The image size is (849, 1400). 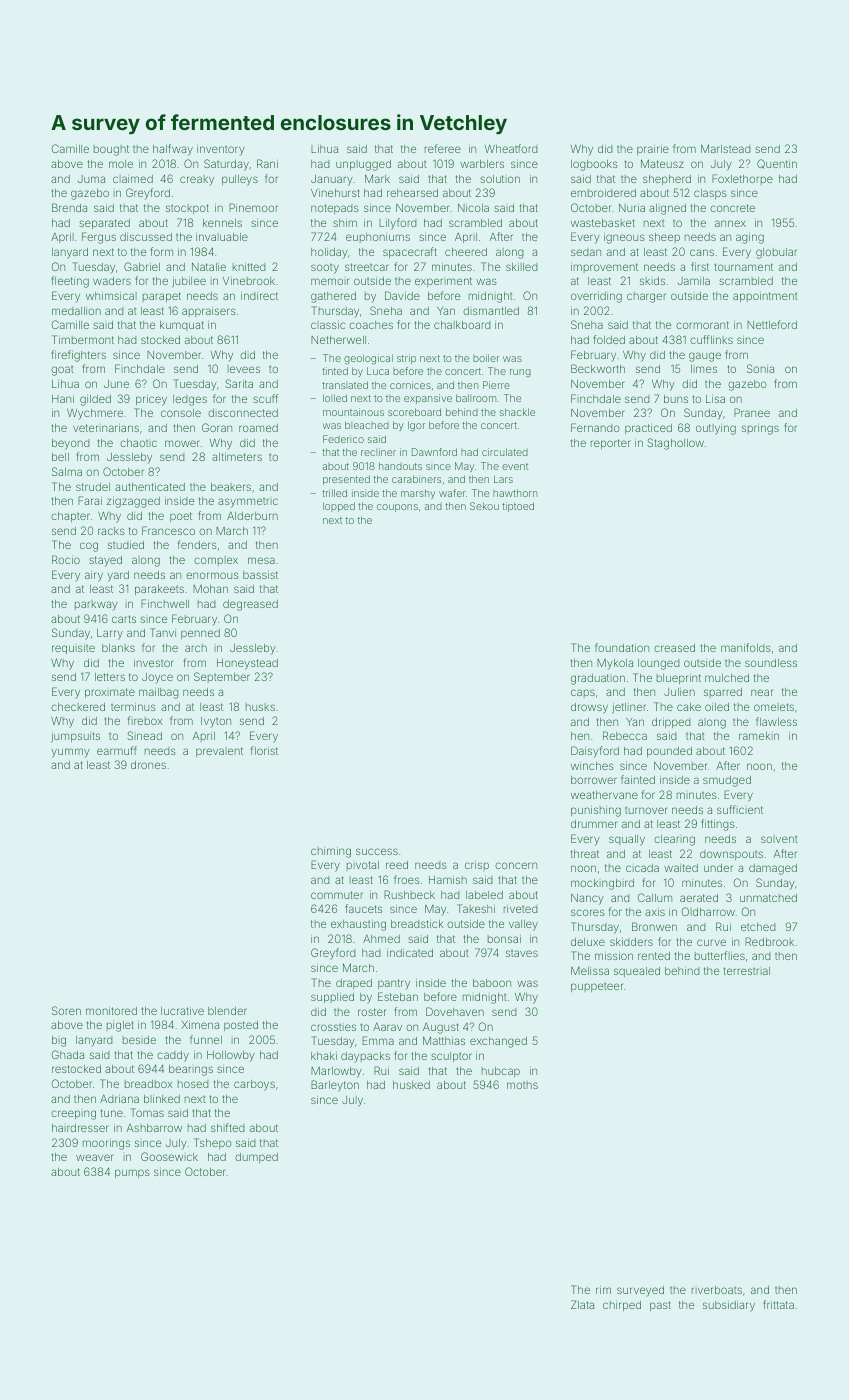 I want to click on parkway, so click(x=96, y=605).
